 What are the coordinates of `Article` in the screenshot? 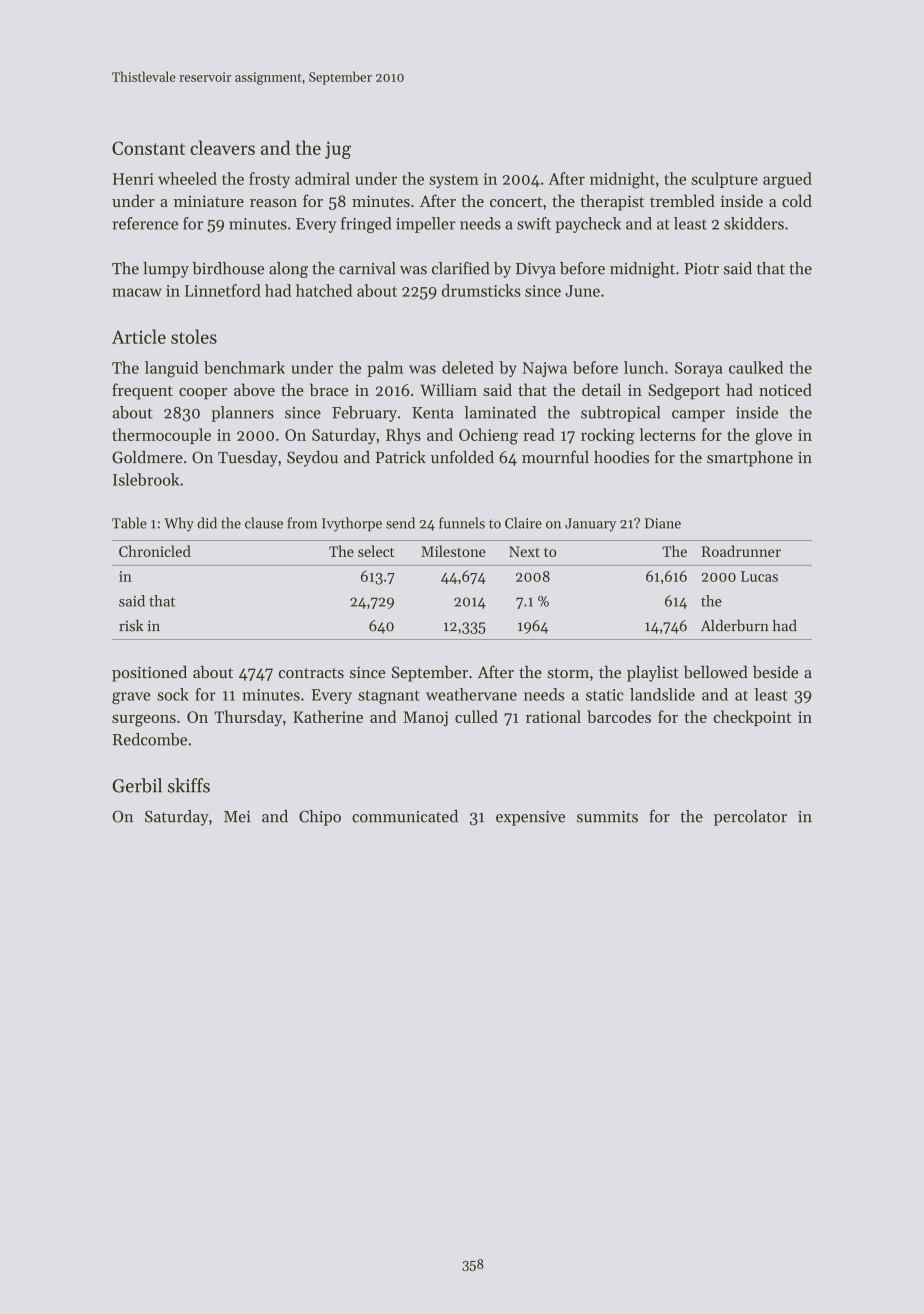 It's located at (139, 336).
